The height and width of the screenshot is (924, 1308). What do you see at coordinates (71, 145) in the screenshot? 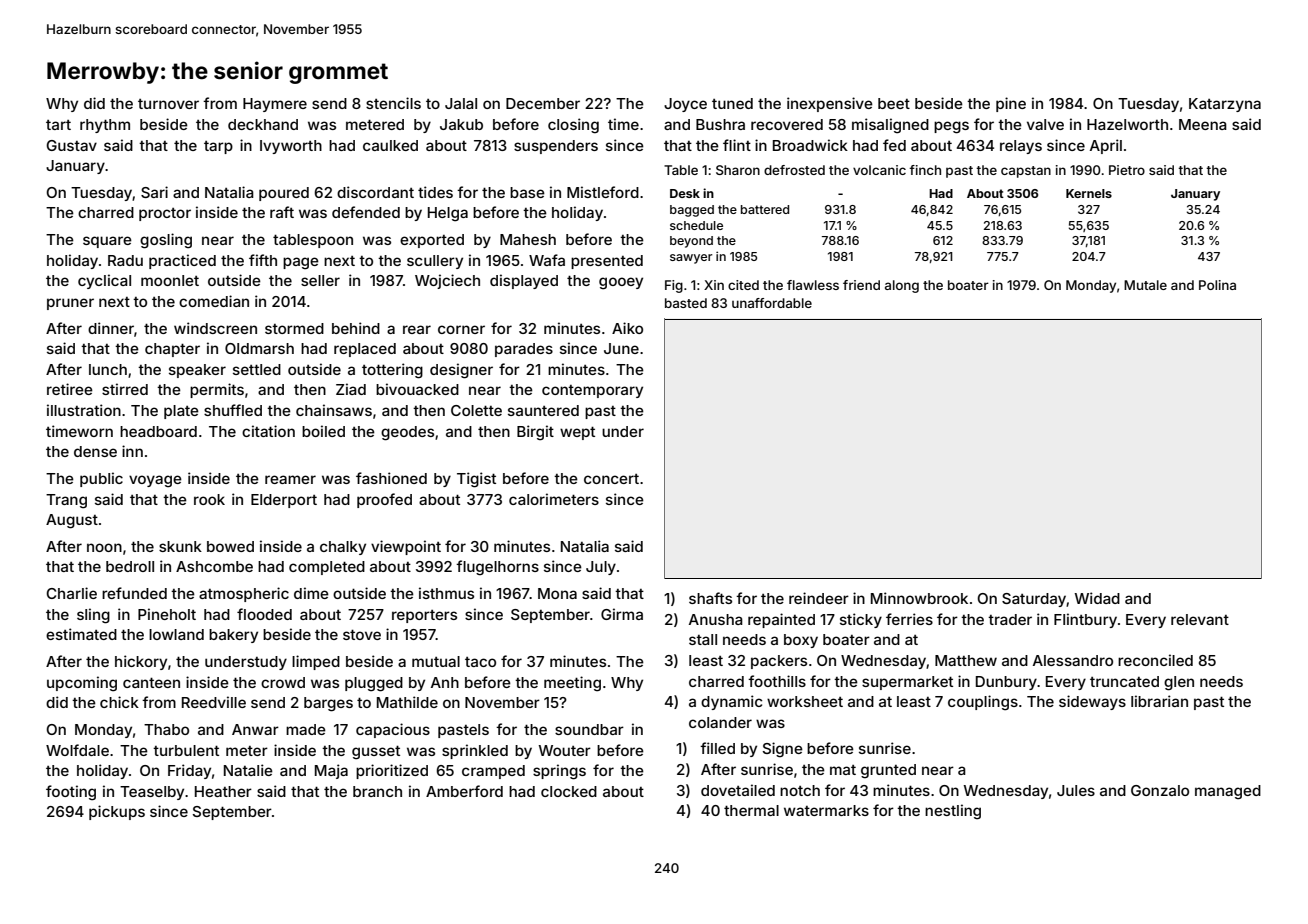
I see `Gustav` at bounding box center [71, 145].
